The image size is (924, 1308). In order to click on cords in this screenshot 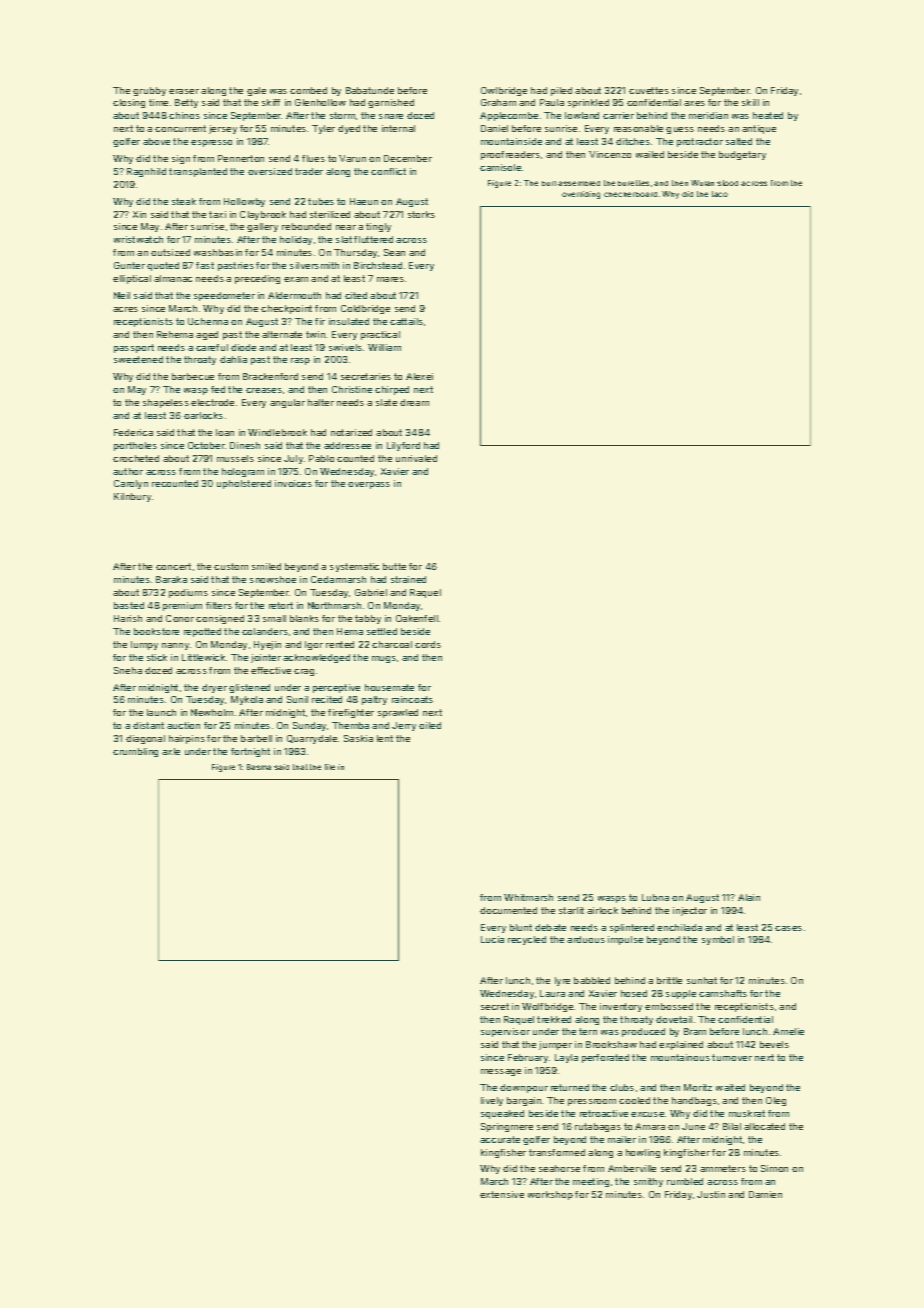, I will do `click(428, 644)`.
